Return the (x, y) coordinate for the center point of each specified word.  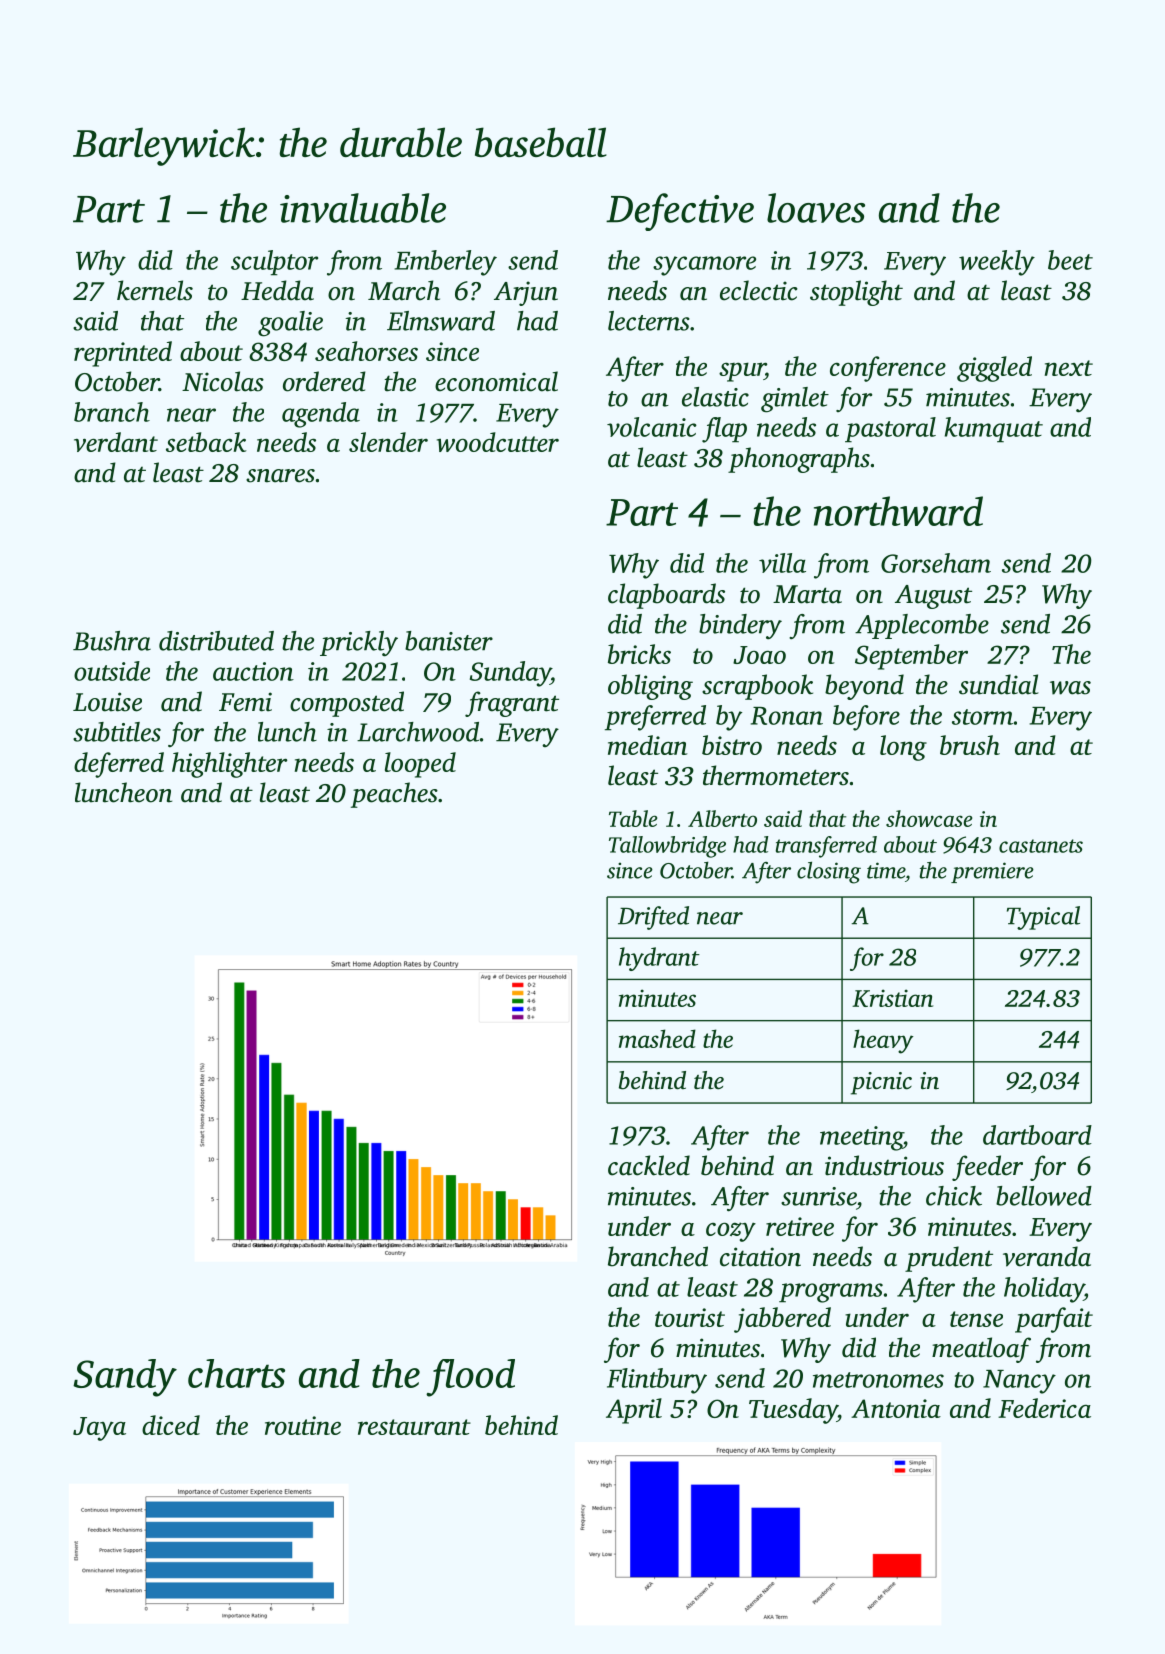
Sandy (125, 1378)
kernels (155, 290)
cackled (649, 1165)
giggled (994, 369)
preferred (655, 718)
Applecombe (922, 626)
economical (496, 381)
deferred (119, 765)
